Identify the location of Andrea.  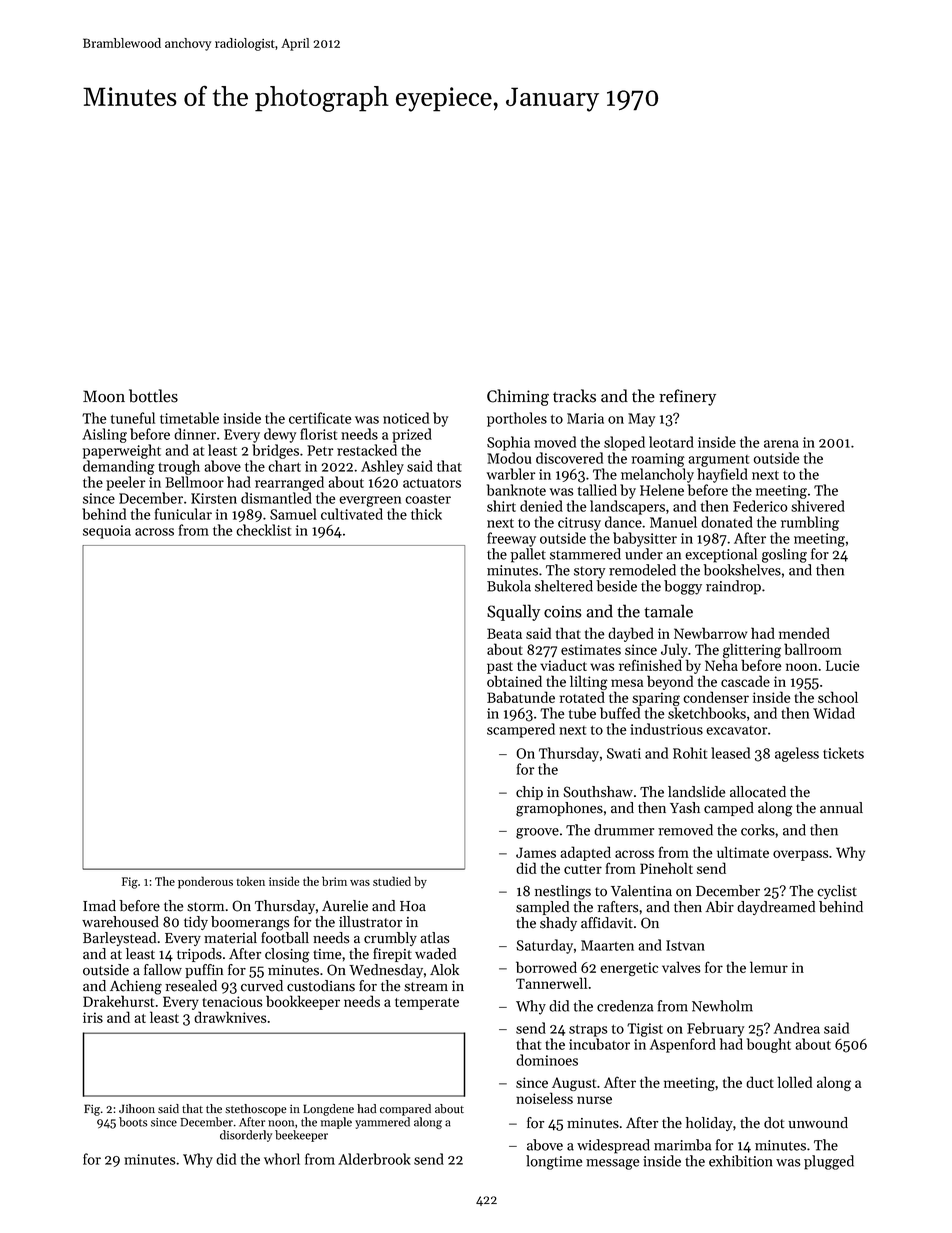
(797, 1028).
